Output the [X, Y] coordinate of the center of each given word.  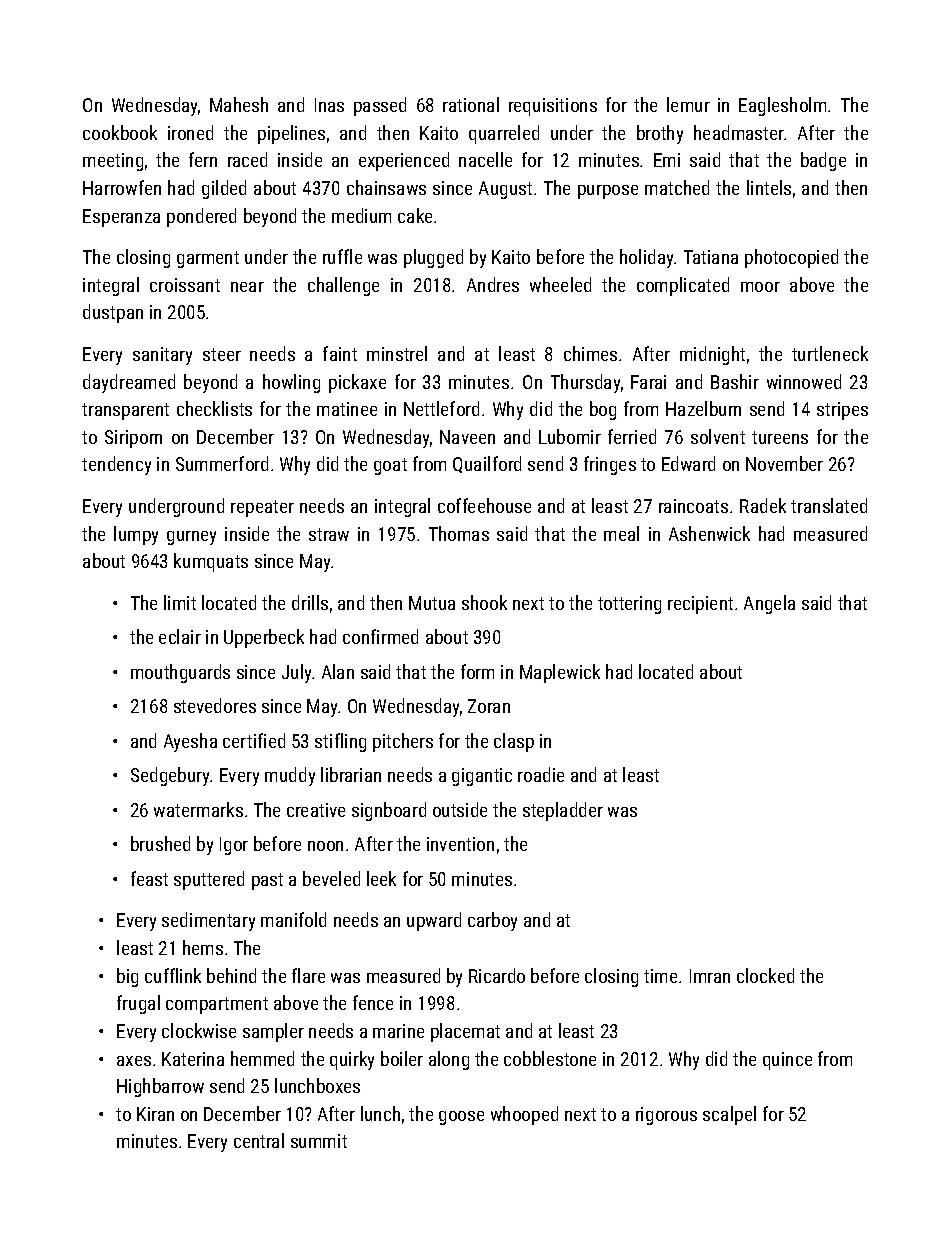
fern [203, 159]
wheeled [560, 284]
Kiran [155, 1114]
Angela [769, 604]
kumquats [211, 562]
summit [319, 1141]
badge [823, 161]
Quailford [487, 464]
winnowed [804, 381]
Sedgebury [171, 776]
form [477, 671]
